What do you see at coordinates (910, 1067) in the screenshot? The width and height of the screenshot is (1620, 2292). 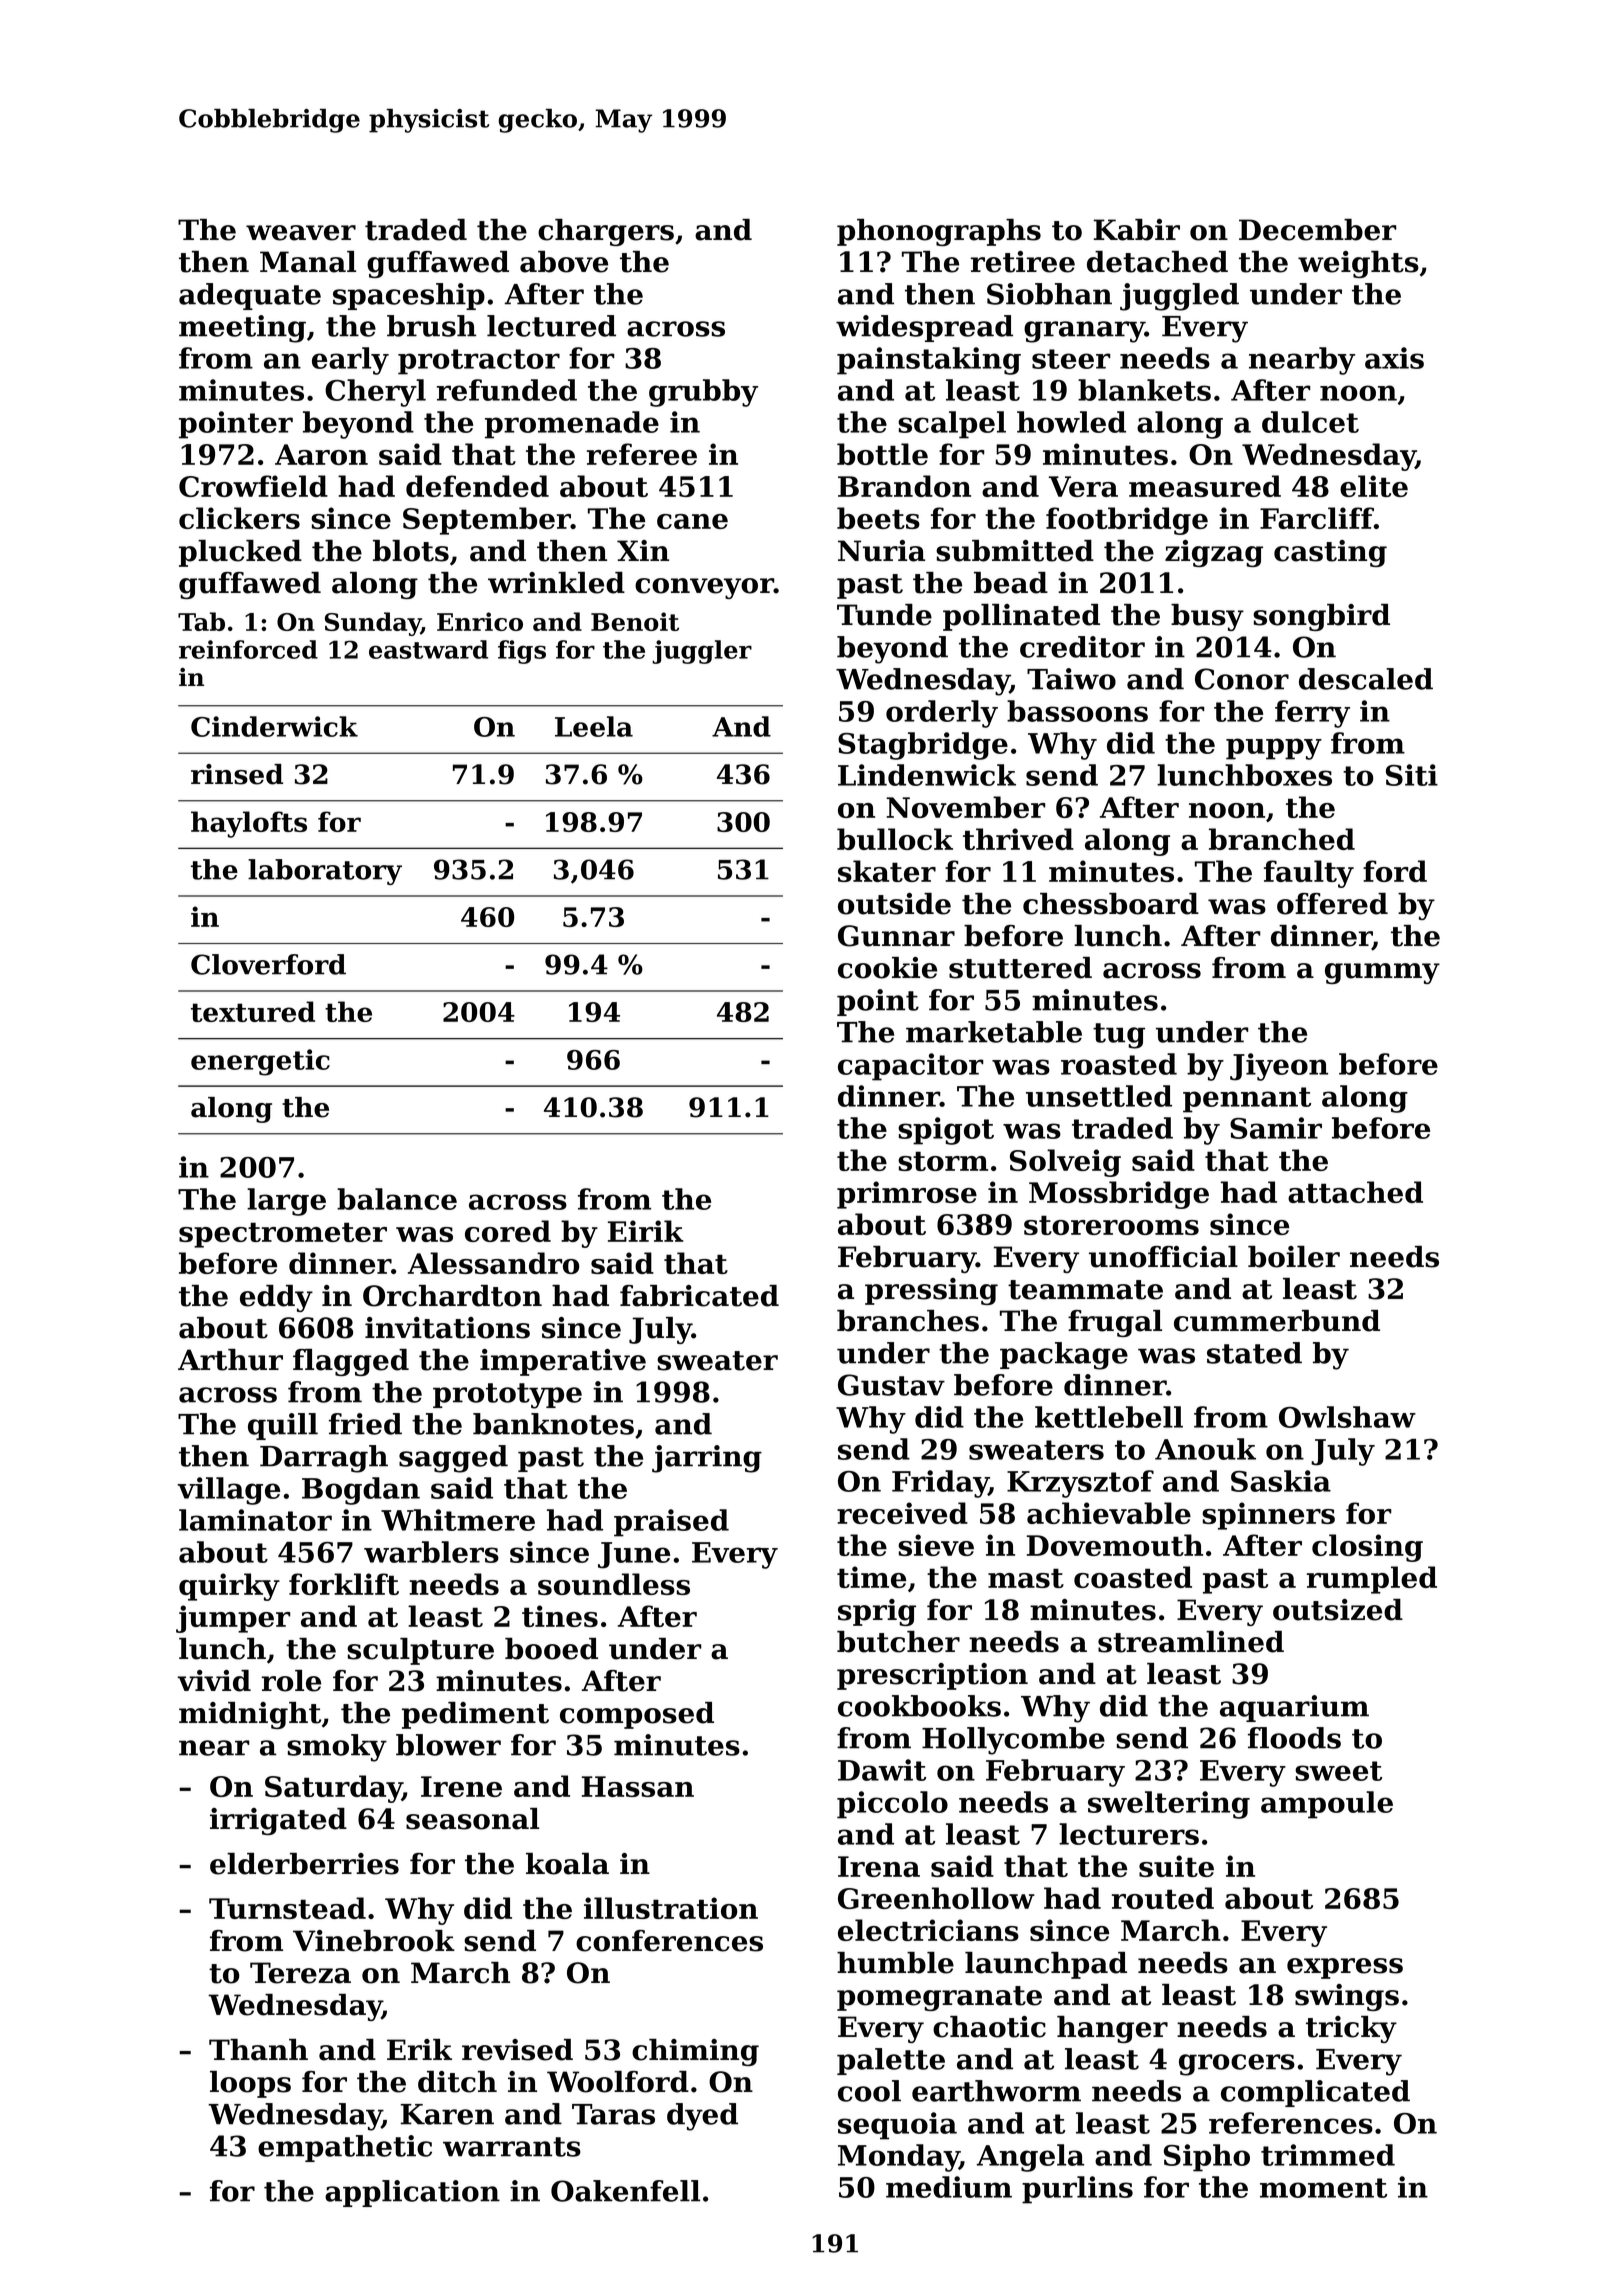 I see `capacitor` at bounding box center [910, 1067].
